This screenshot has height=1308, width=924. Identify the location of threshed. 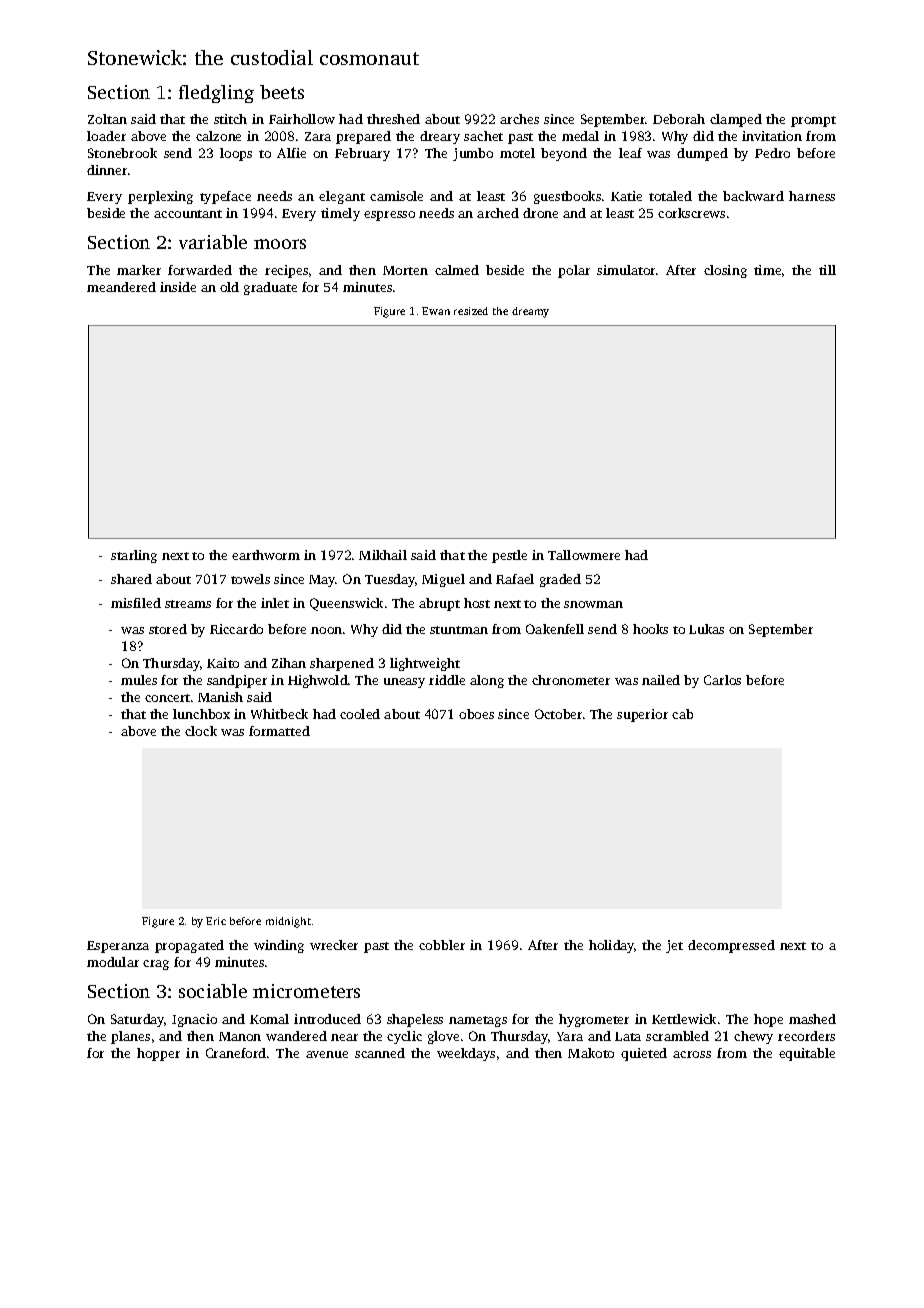
(393, 119).
